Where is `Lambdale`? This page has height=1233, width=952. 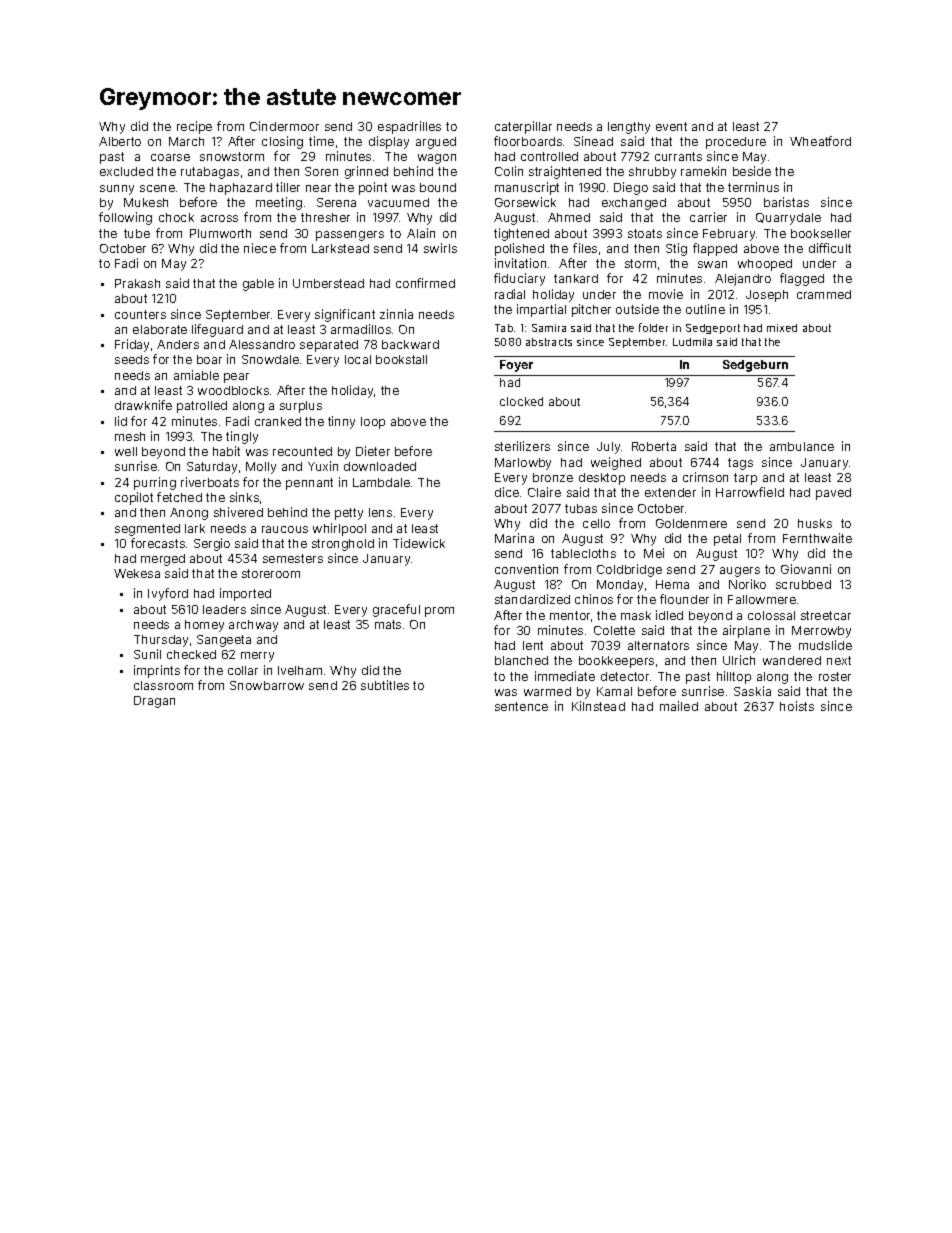
Lambdale is located at coordinates (381, 482).
